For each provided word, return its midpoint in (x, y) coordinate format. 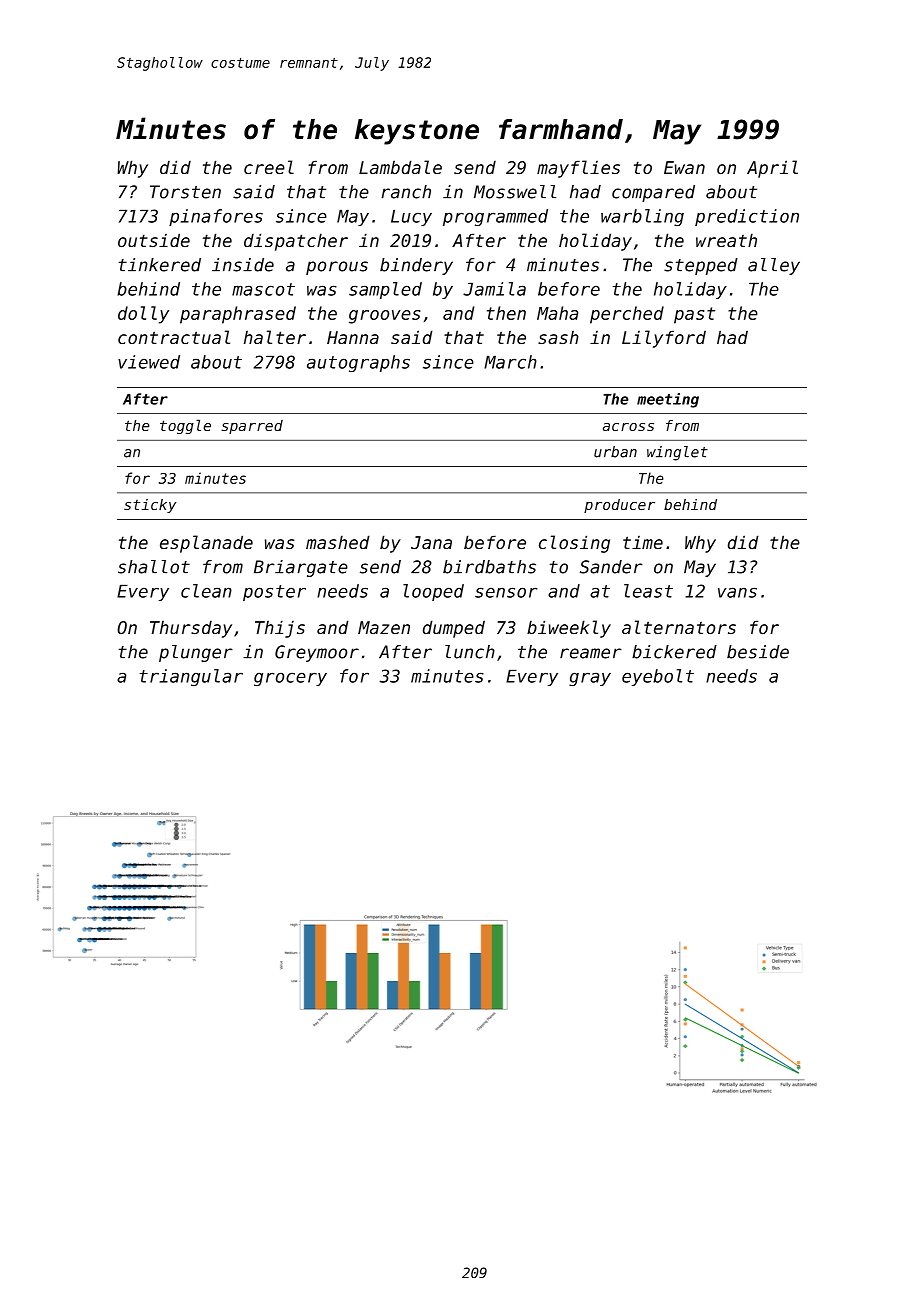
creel (269, 167)
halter (275, 337)
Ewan (684, 167)
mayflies (578, 169)
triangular (191, 677)
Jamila (494, 289)
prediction (747, 217)
